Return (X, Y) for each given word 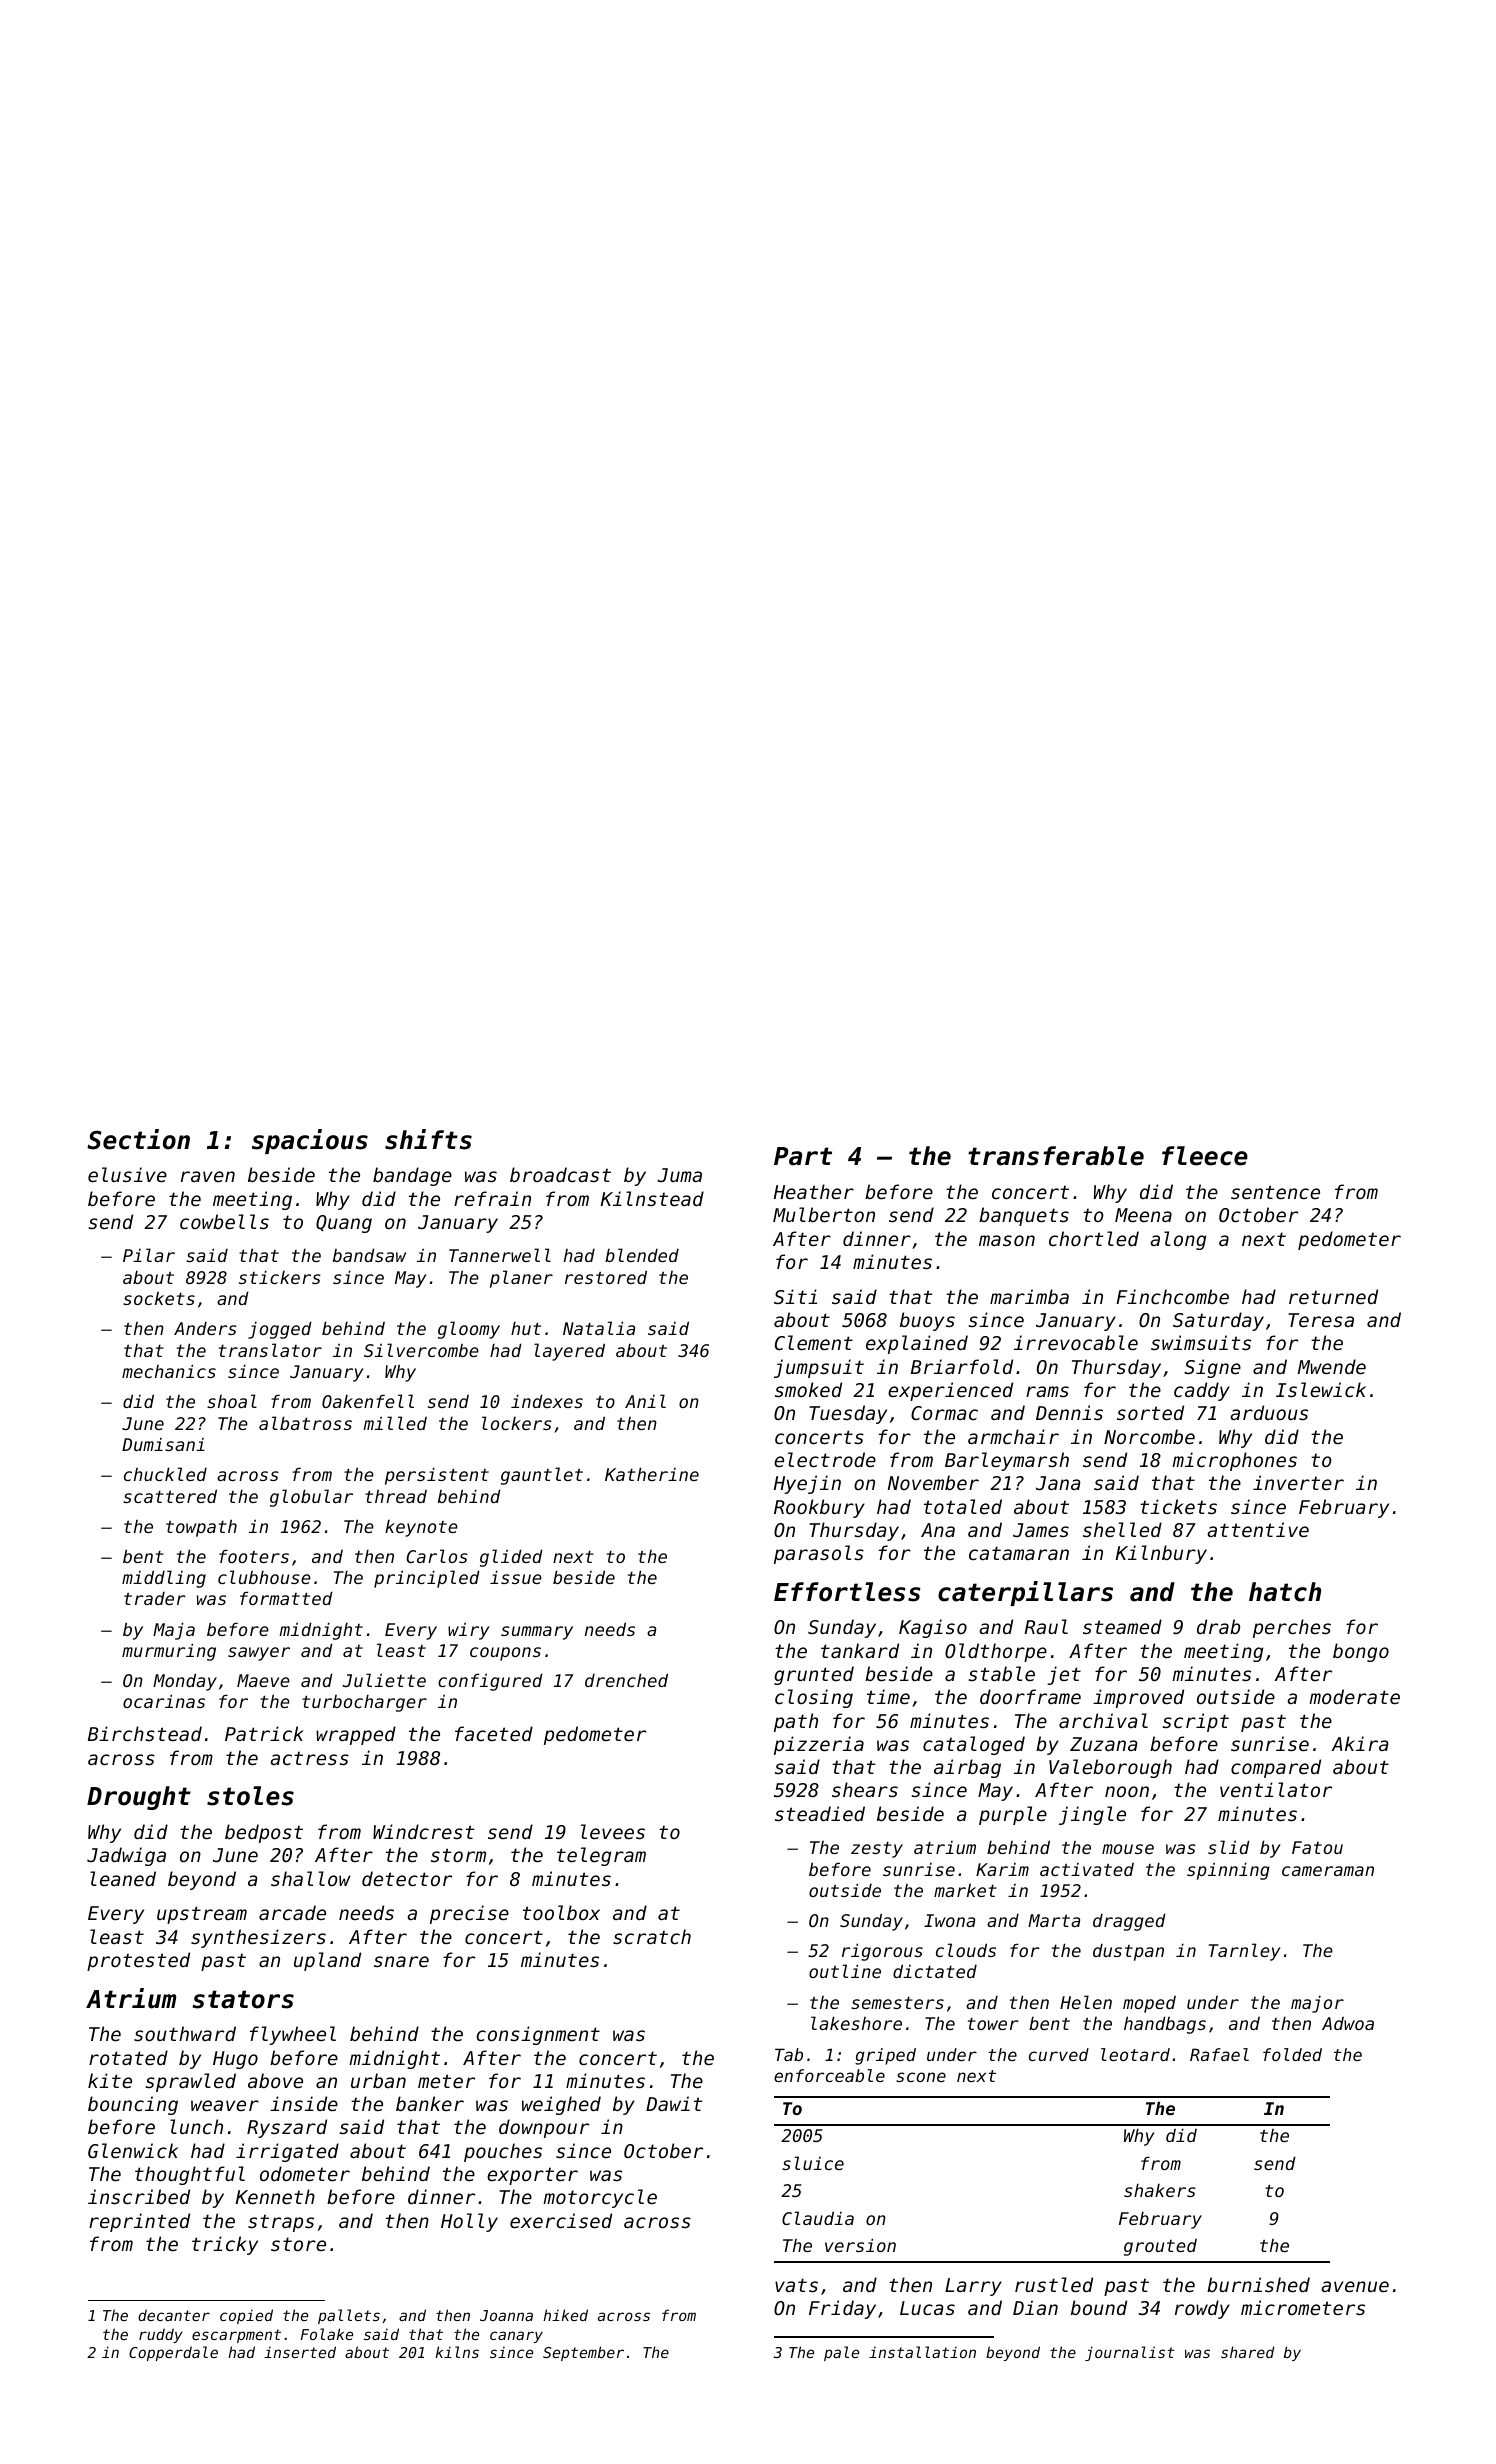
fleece (1205, 1156)
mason (1007, 1240)
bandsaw (369, 1255)
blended (642, 1255)
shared (1247, 2352)
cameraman (1328, 1871)
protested (138, 1961)
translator (270, 1350)
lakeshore (856, 2023)
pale (841, 2353)
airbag (967, 1768)
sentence (1275, 1192)
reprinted (139, 2222)
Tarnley (1245, 1952)
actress (309, 1758)
